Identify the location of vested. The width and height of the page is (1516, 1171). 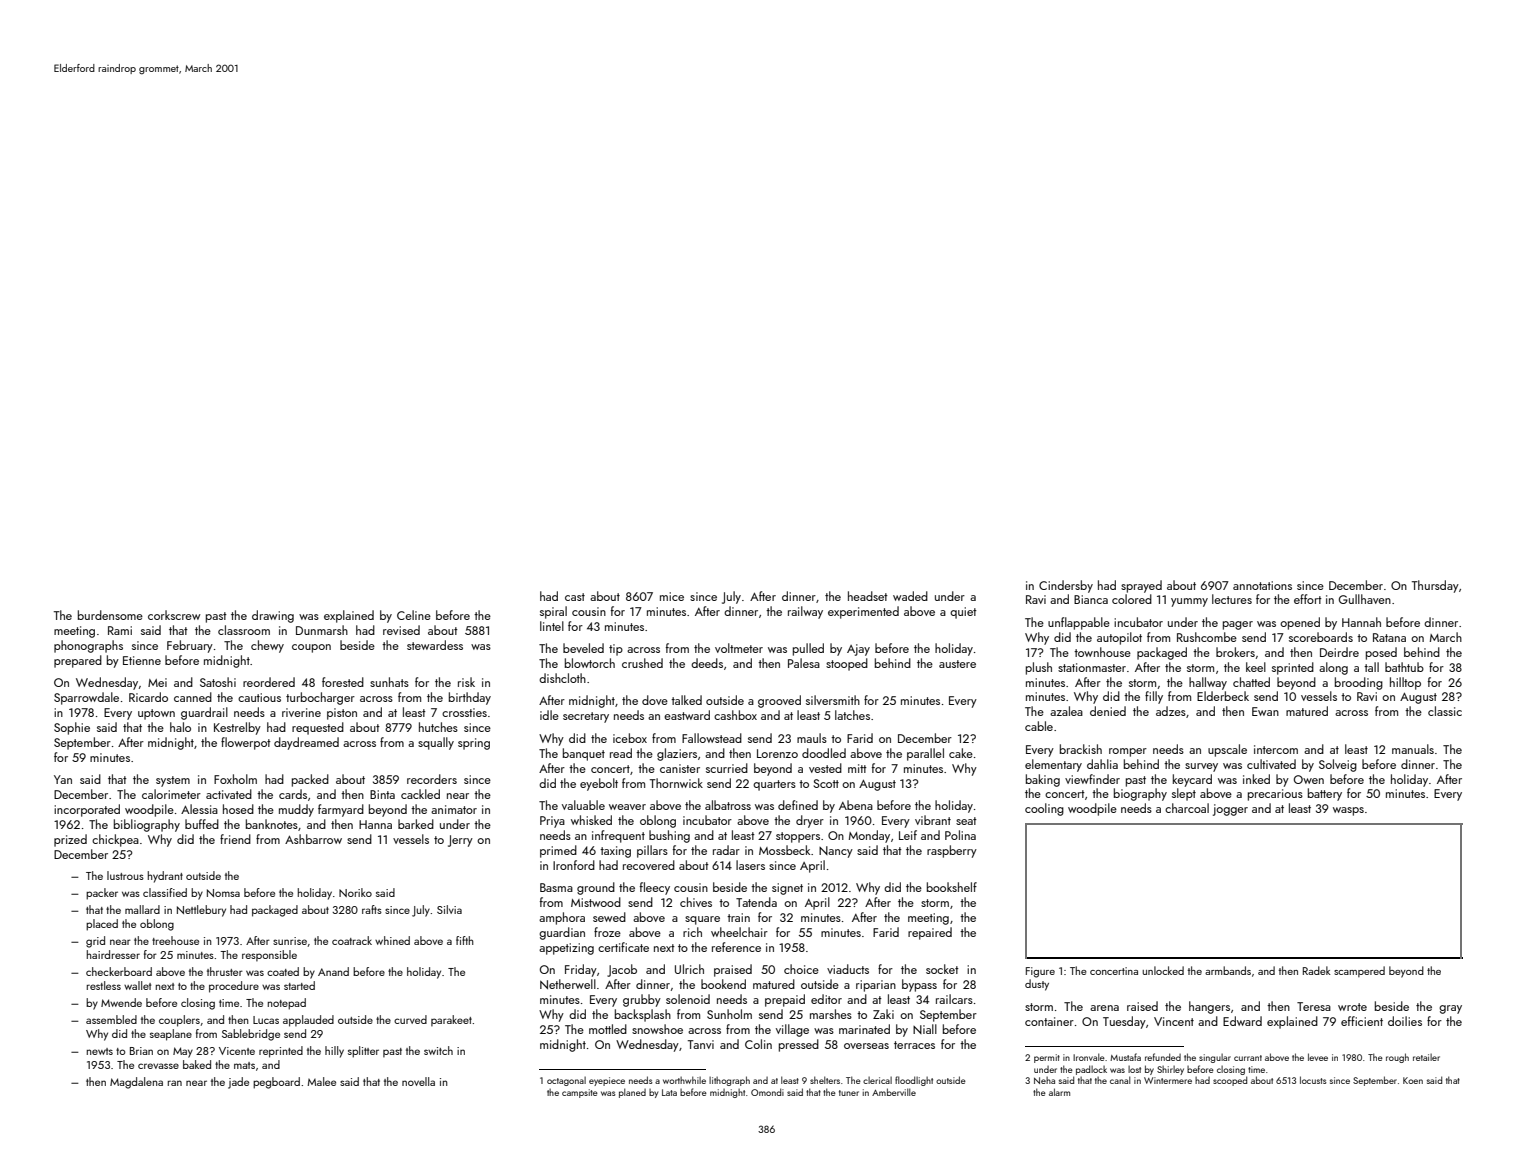
(825, 768).
